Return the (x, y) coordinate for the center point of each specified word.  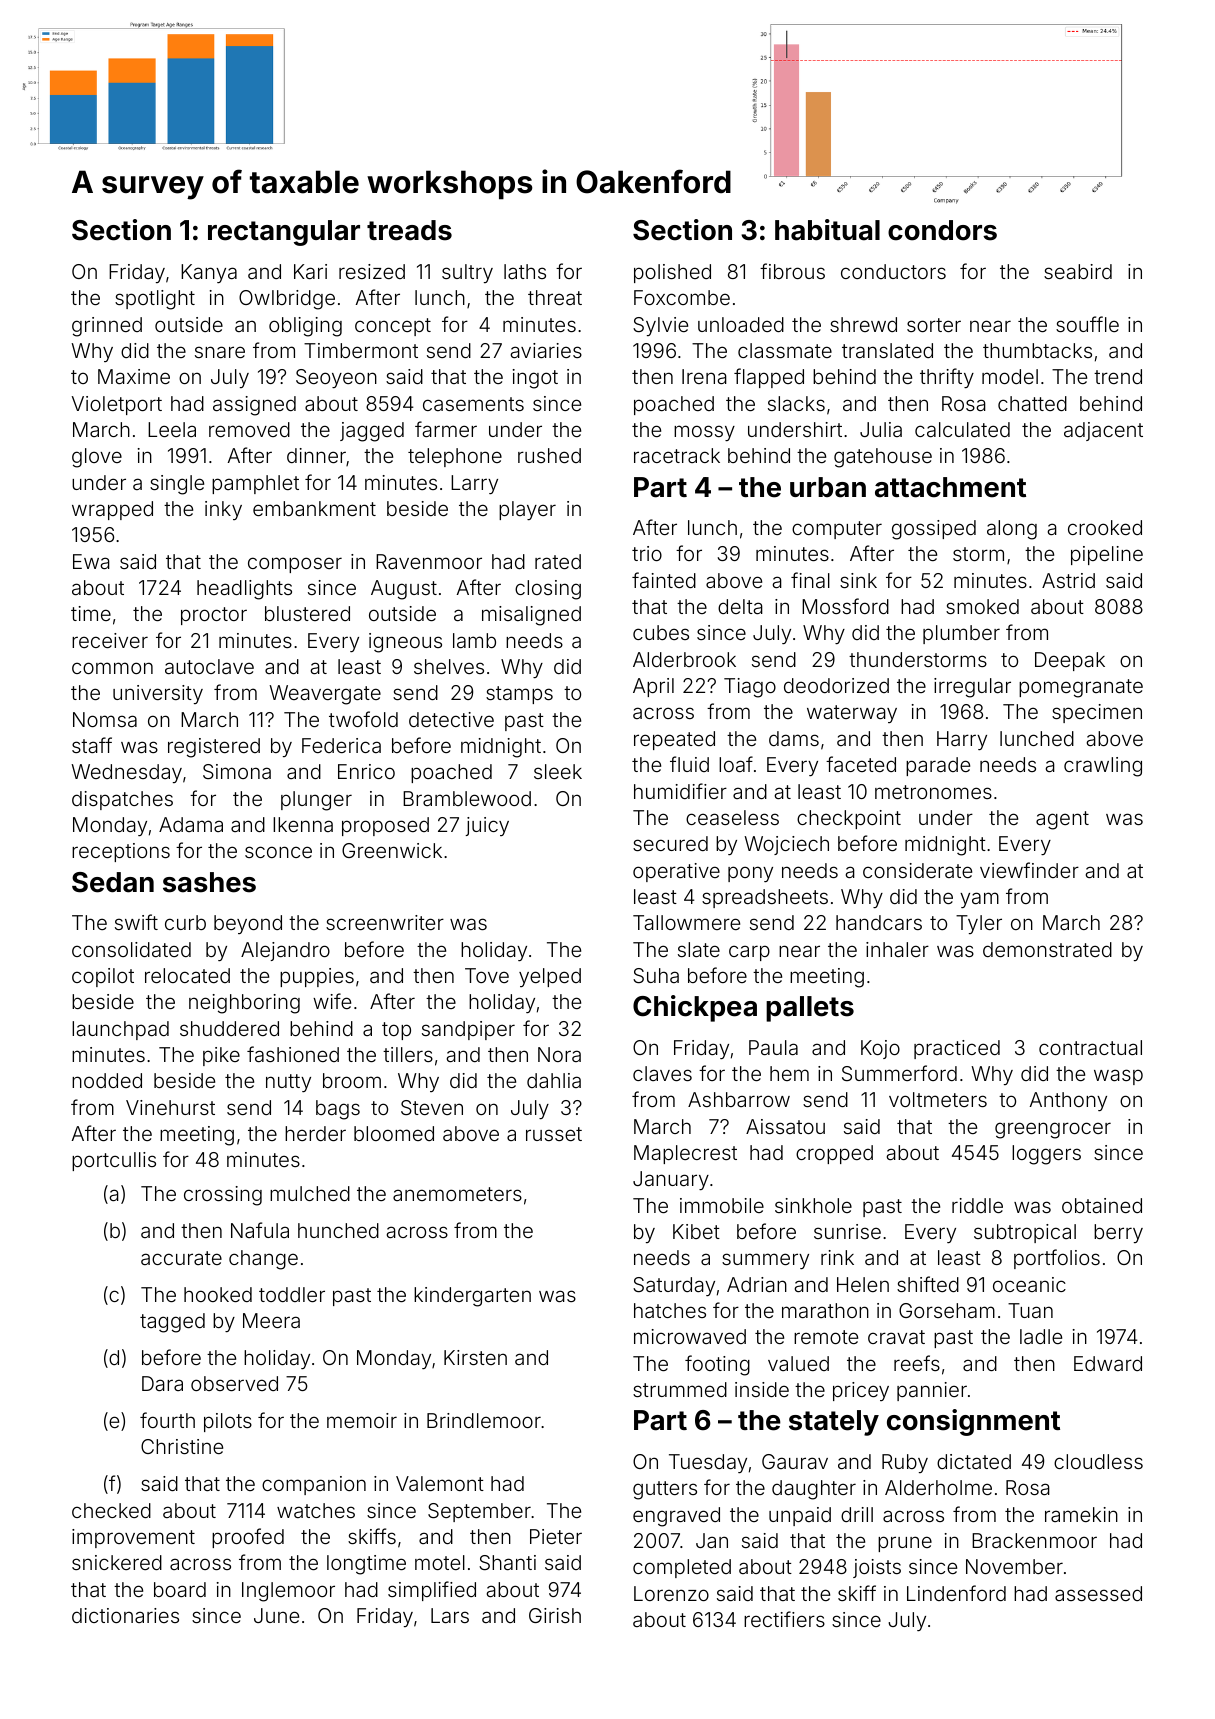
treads (409, 230)
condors (942, 230)
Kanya (209, 273)
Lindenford (956, 1593)
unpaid (800, 1516)
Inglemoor (288, 1592)
